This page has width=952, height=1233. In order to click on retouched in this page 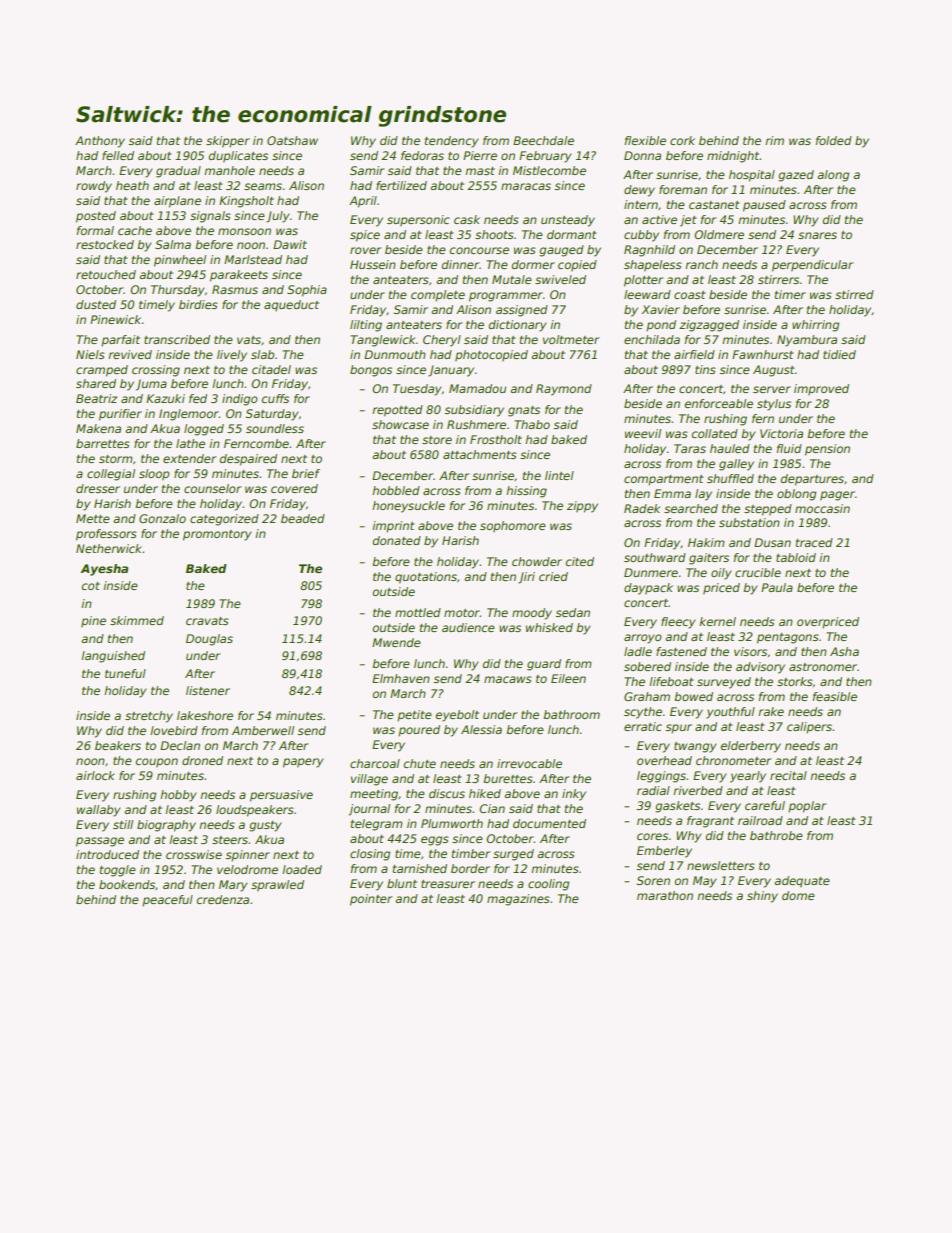, I will do `click(106, 274)`.
